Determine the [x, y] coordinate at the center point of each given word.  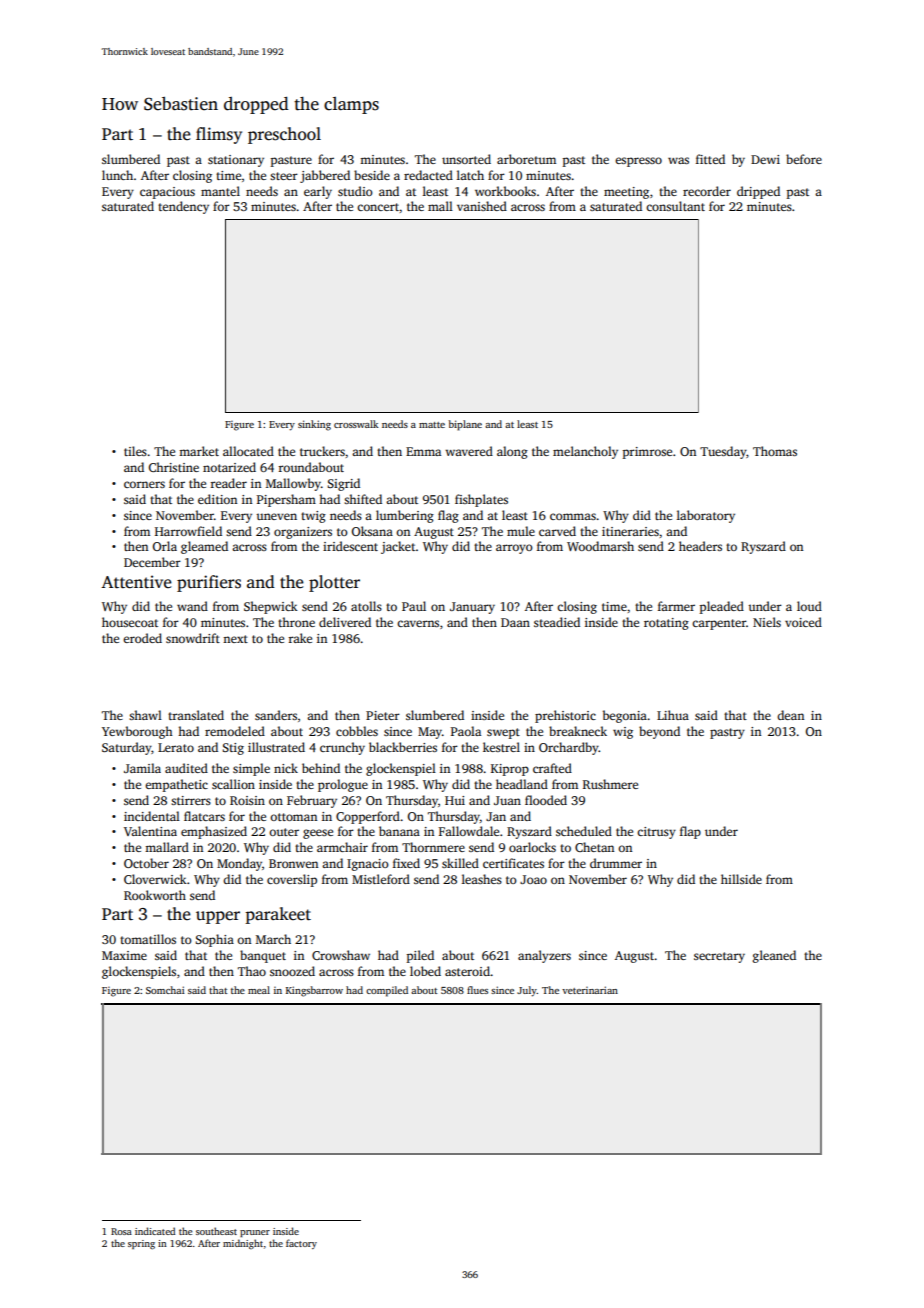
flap [690, 832]
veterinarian [590, 990]
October [146, 863]
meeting [626, 193]
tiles [135, 451]
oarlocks [532, 847]
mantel [220, 191]
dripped [758, 192]
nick [286, 768]
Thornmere [433, 847]
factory [301, 1244]
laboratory [706, 516]
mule [521, 531]
